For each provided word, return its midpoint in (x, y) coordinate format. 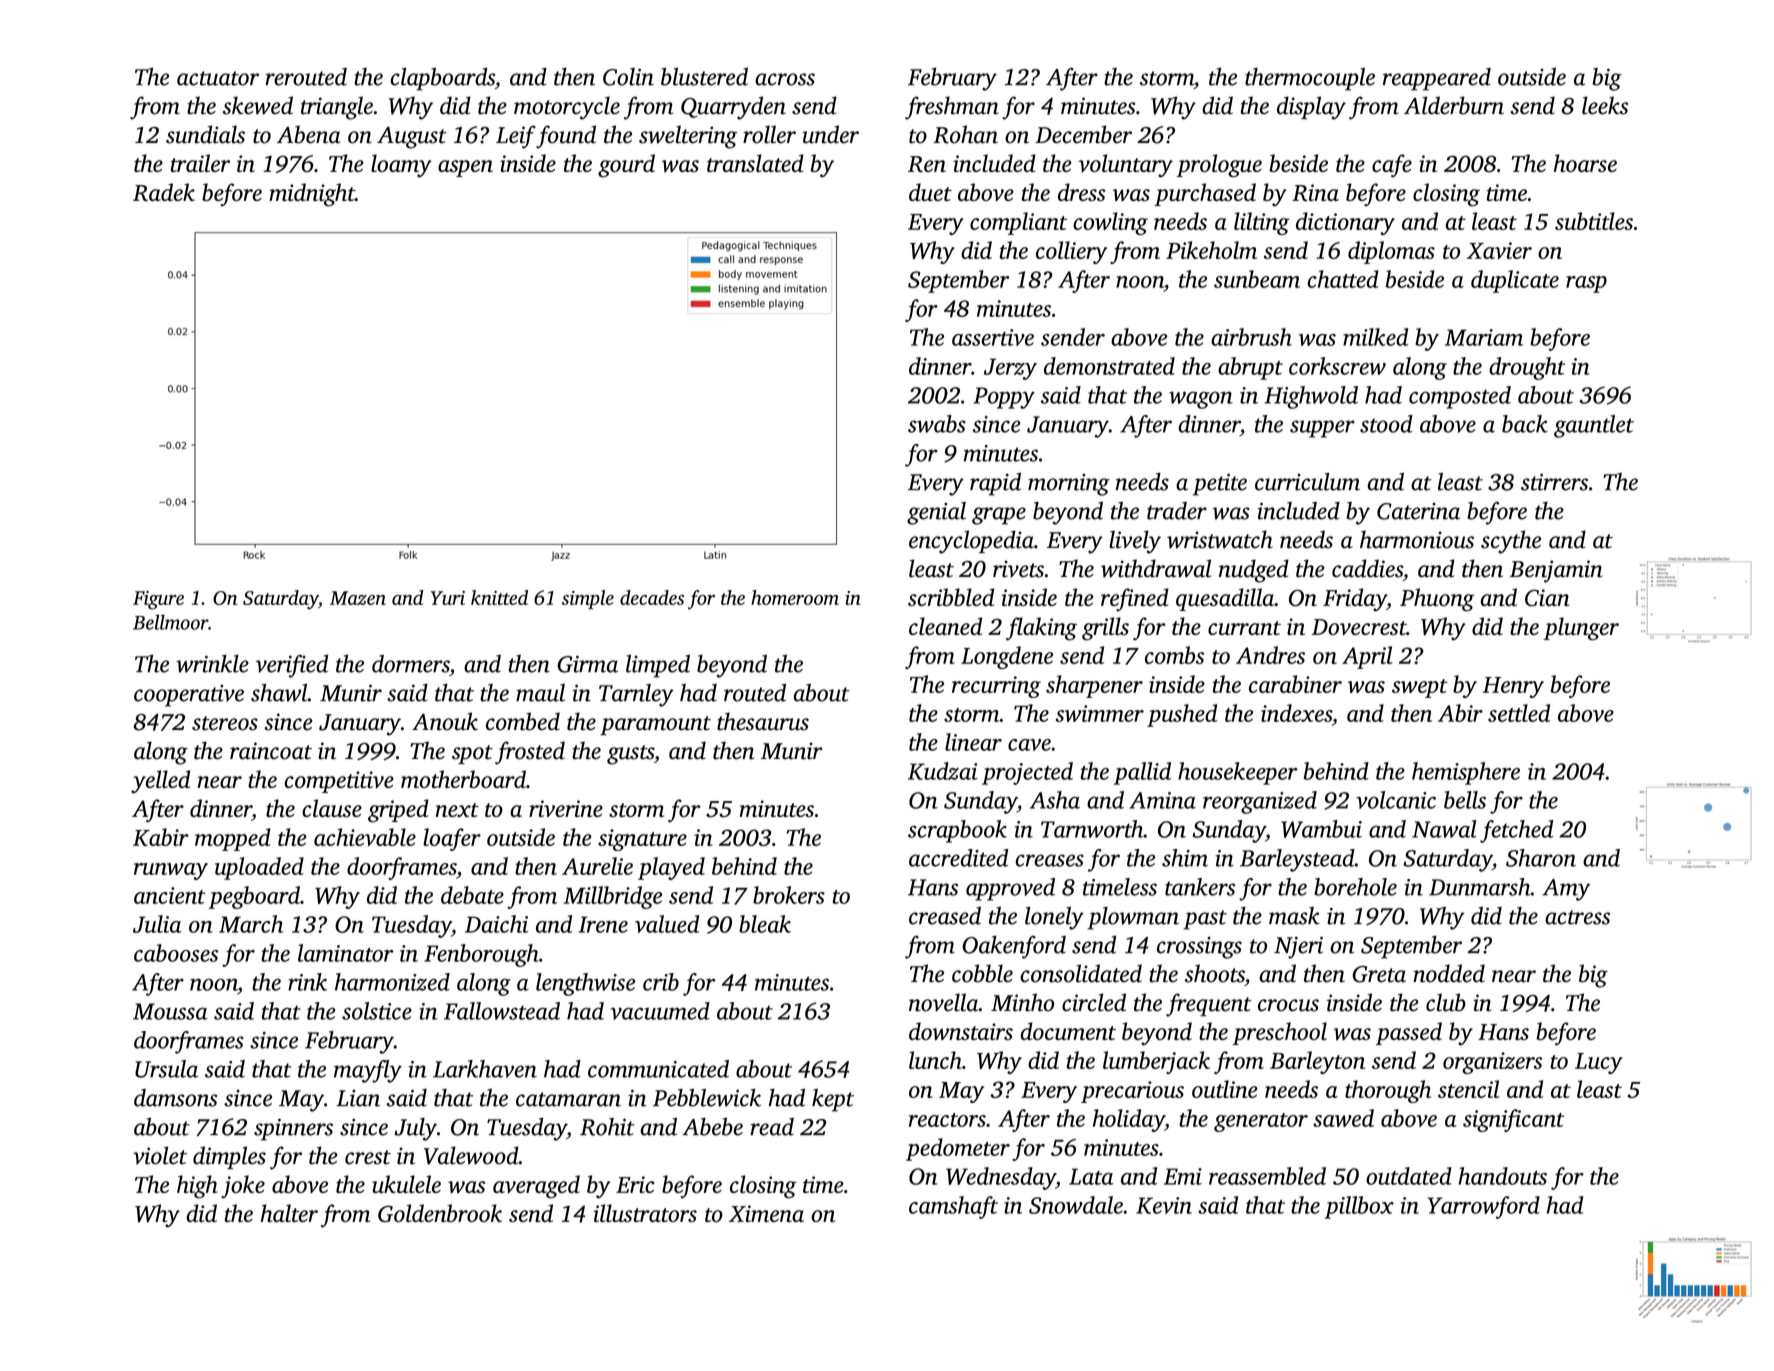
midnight (312, 195)
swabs (937, 424)
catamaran (568, 1099)
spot (472, 754)
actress (1577, 917)
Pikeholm (1211, 250)
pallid (1142, 773)
